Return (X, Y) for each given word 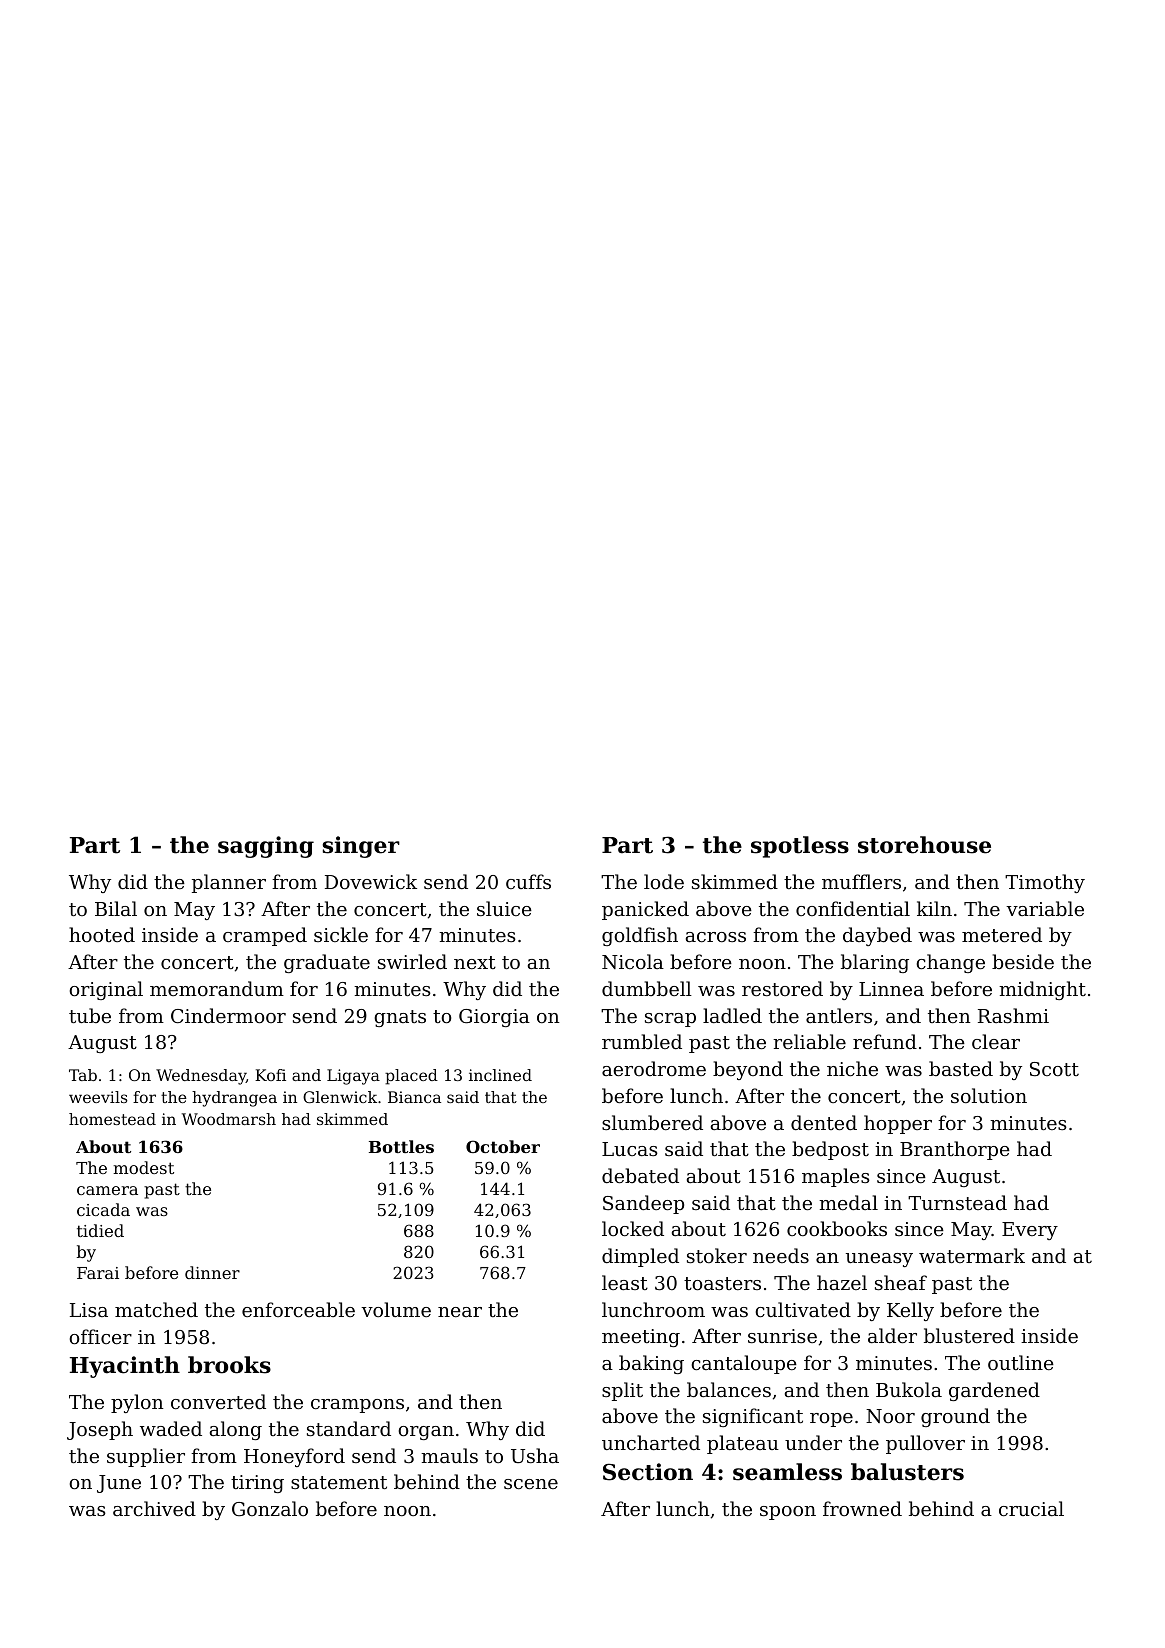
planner (229, 883)
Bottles (401, 1146)
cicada (103, 1209)
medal (848, 1202)
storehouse (924, 845)
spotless (800, 847)
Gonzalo (270, 1508)
